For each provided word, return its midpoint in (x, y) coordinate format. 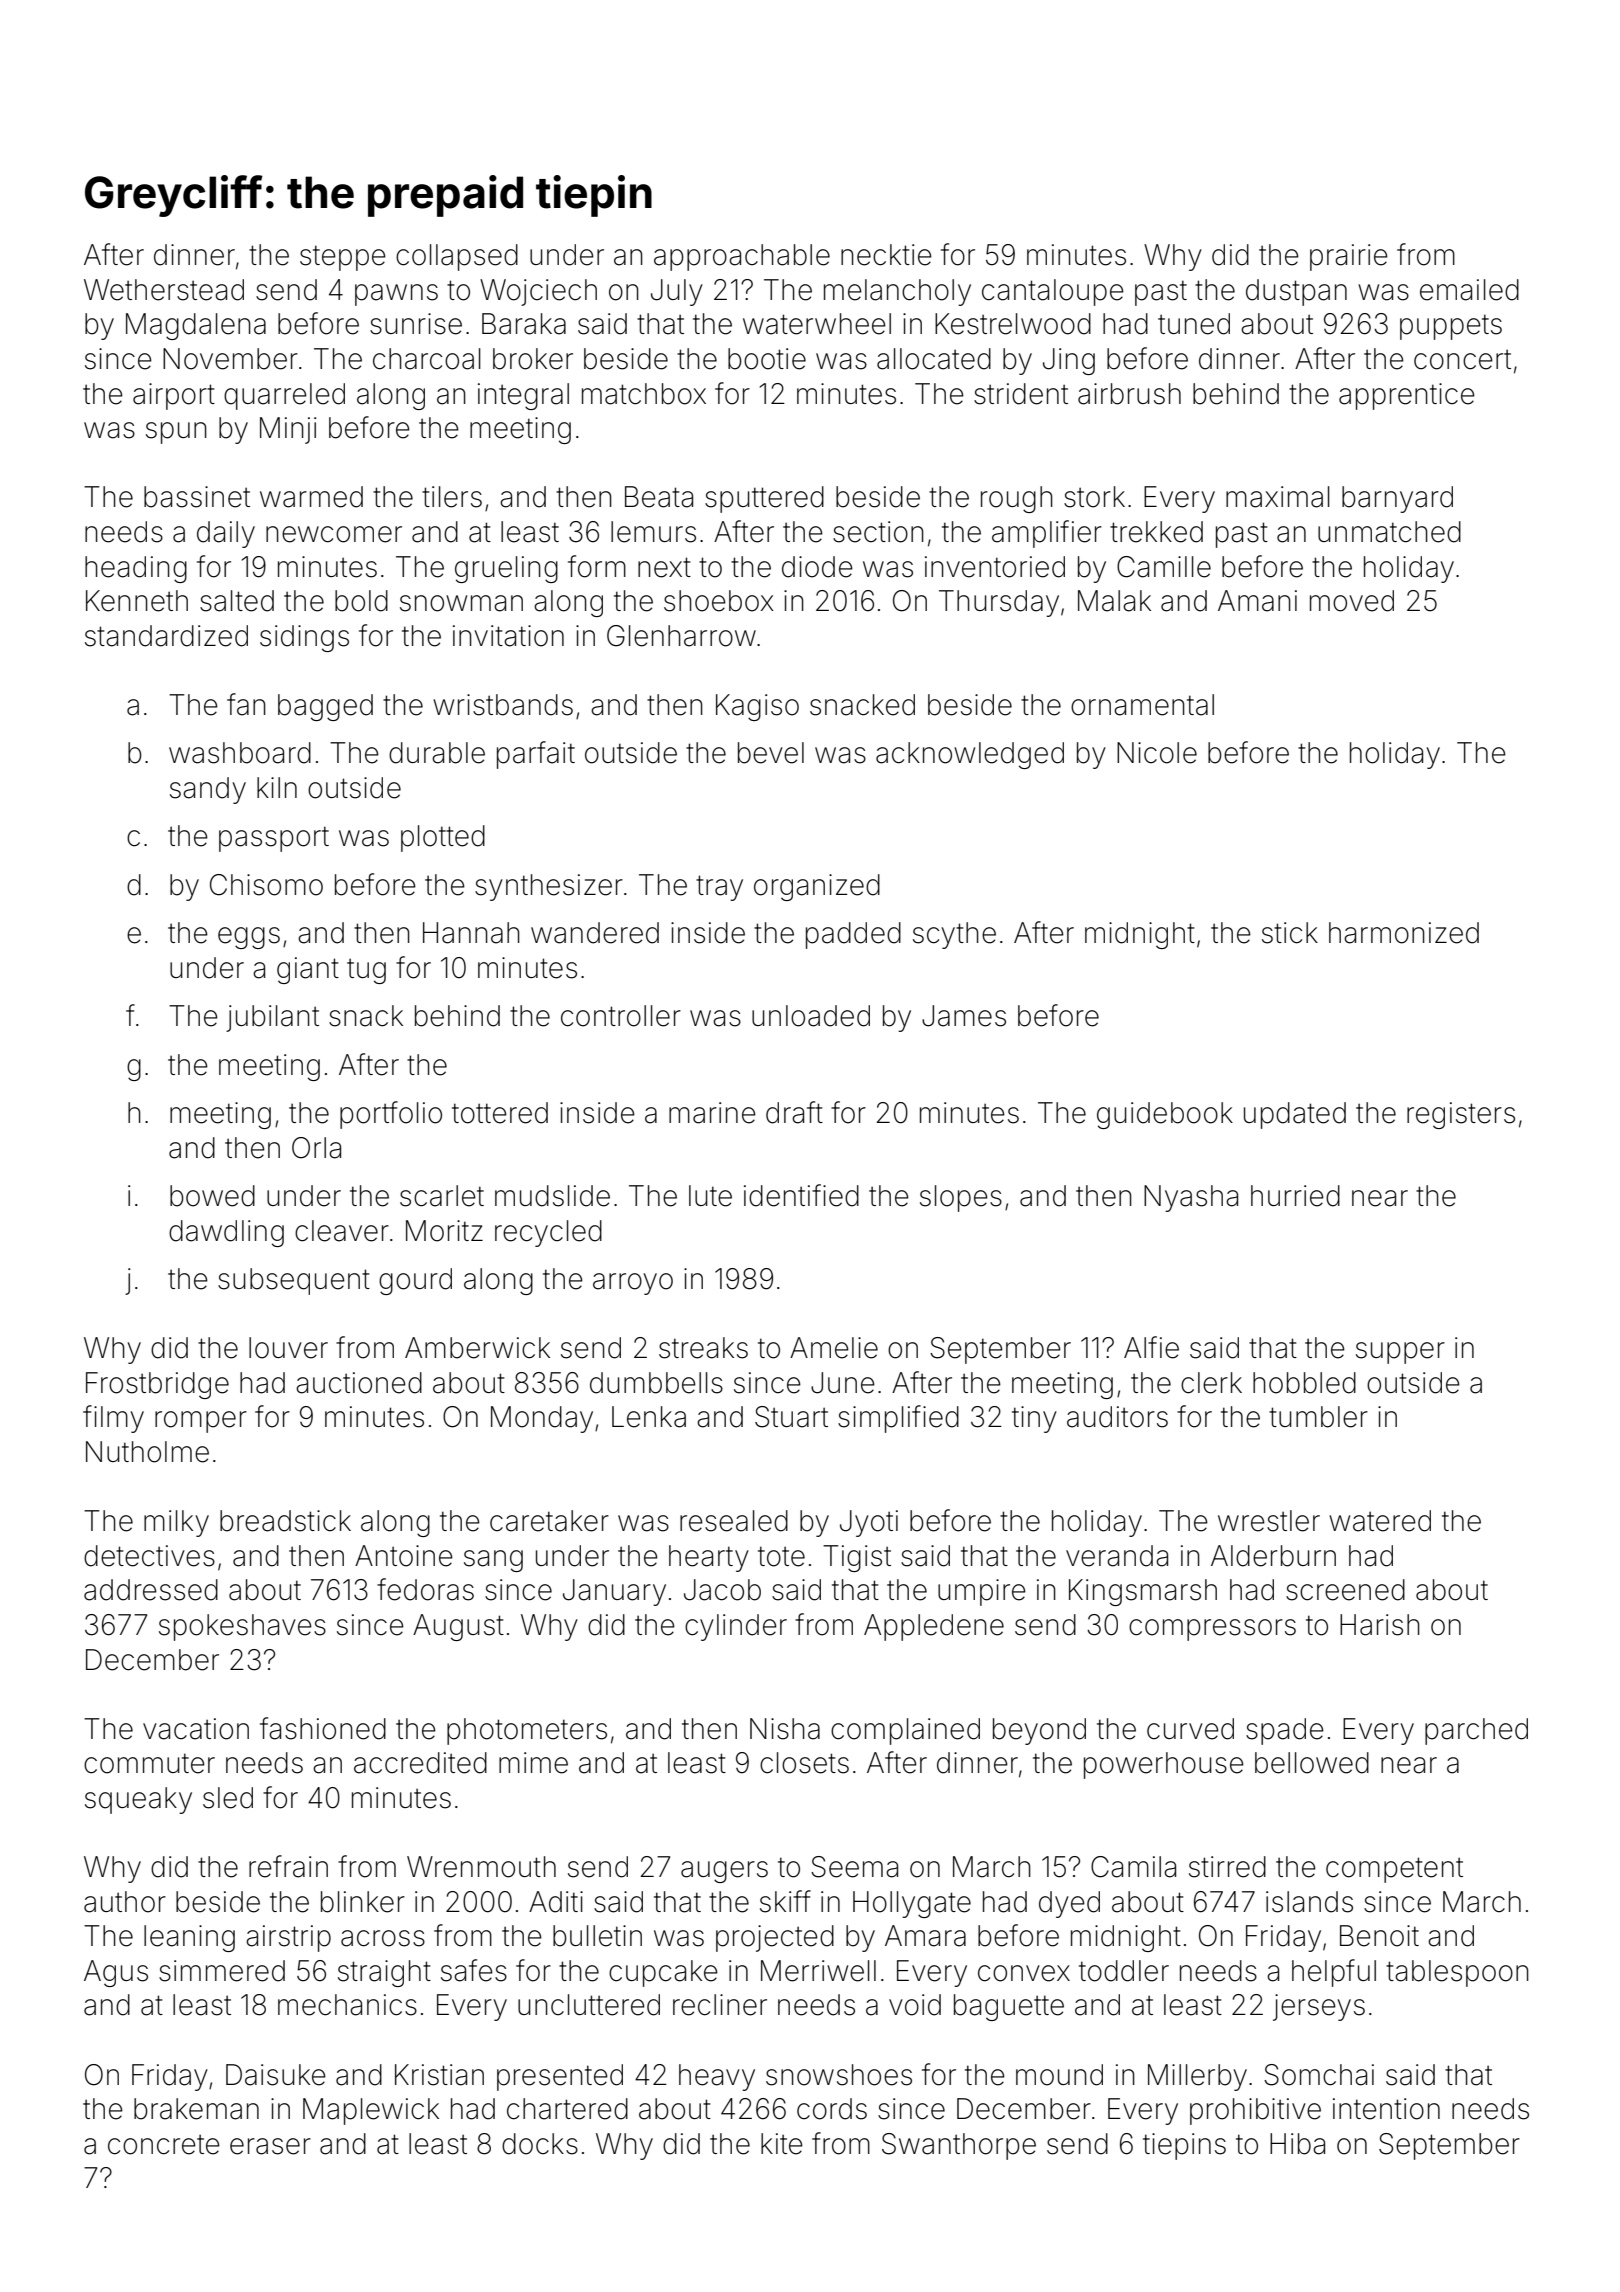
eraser (270, 2146)
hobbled (1304, 1383)
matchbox (644, 394)
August (458, 1627)
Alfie (1151, 1347)
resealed (734, 1521)
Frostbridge (157, 1385)
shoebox (719, 601)
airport (174, 396)
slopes (961, 1198)
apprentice (1407, 396)
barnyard (1397, 499)
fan (246, 704)
